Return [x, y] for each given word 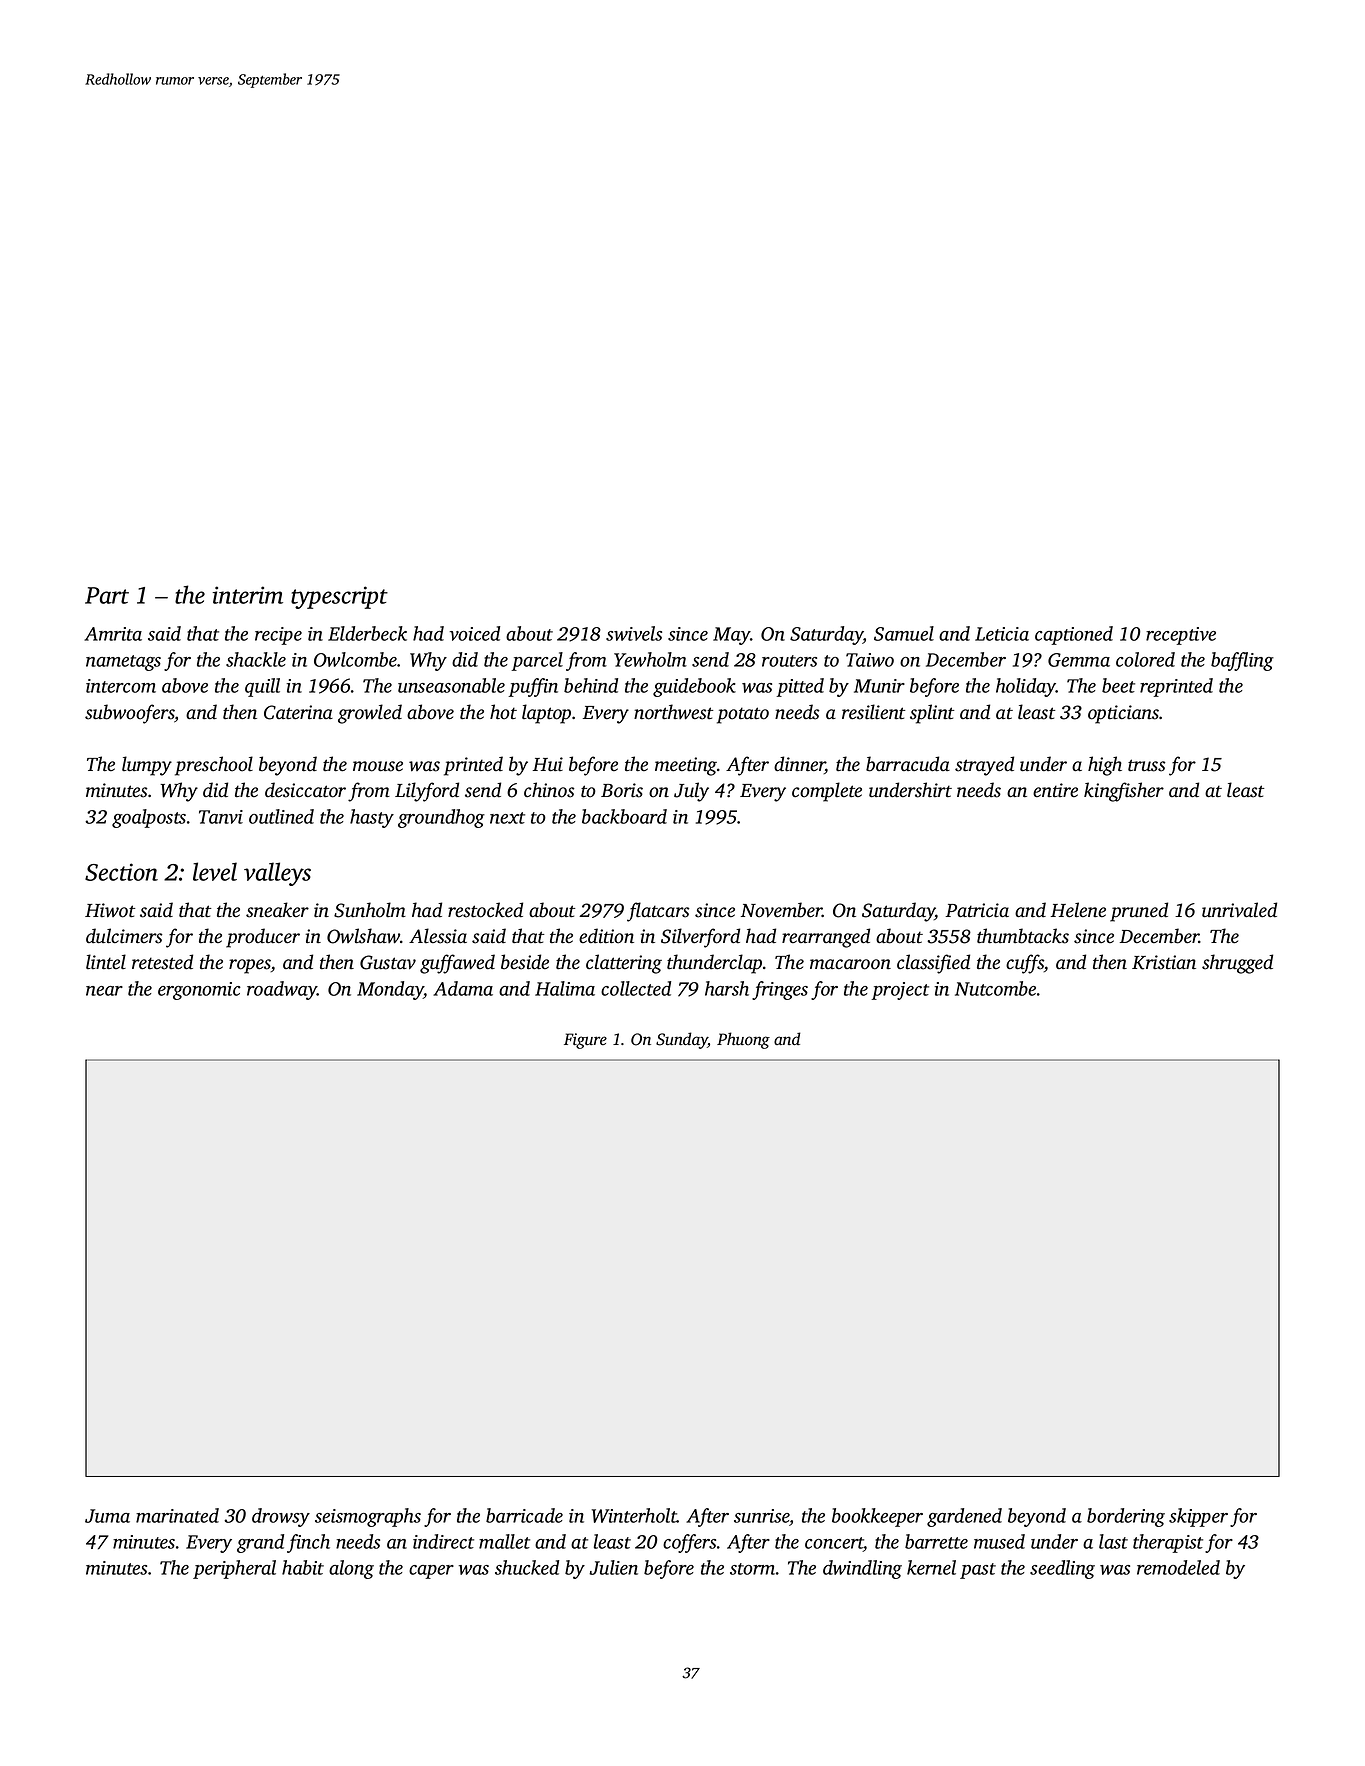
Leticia [1002, 634]
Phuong [743, 1040]
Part [107, 595]
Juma [107, 1516]
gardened [964, 1517]
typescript [339, 597]
